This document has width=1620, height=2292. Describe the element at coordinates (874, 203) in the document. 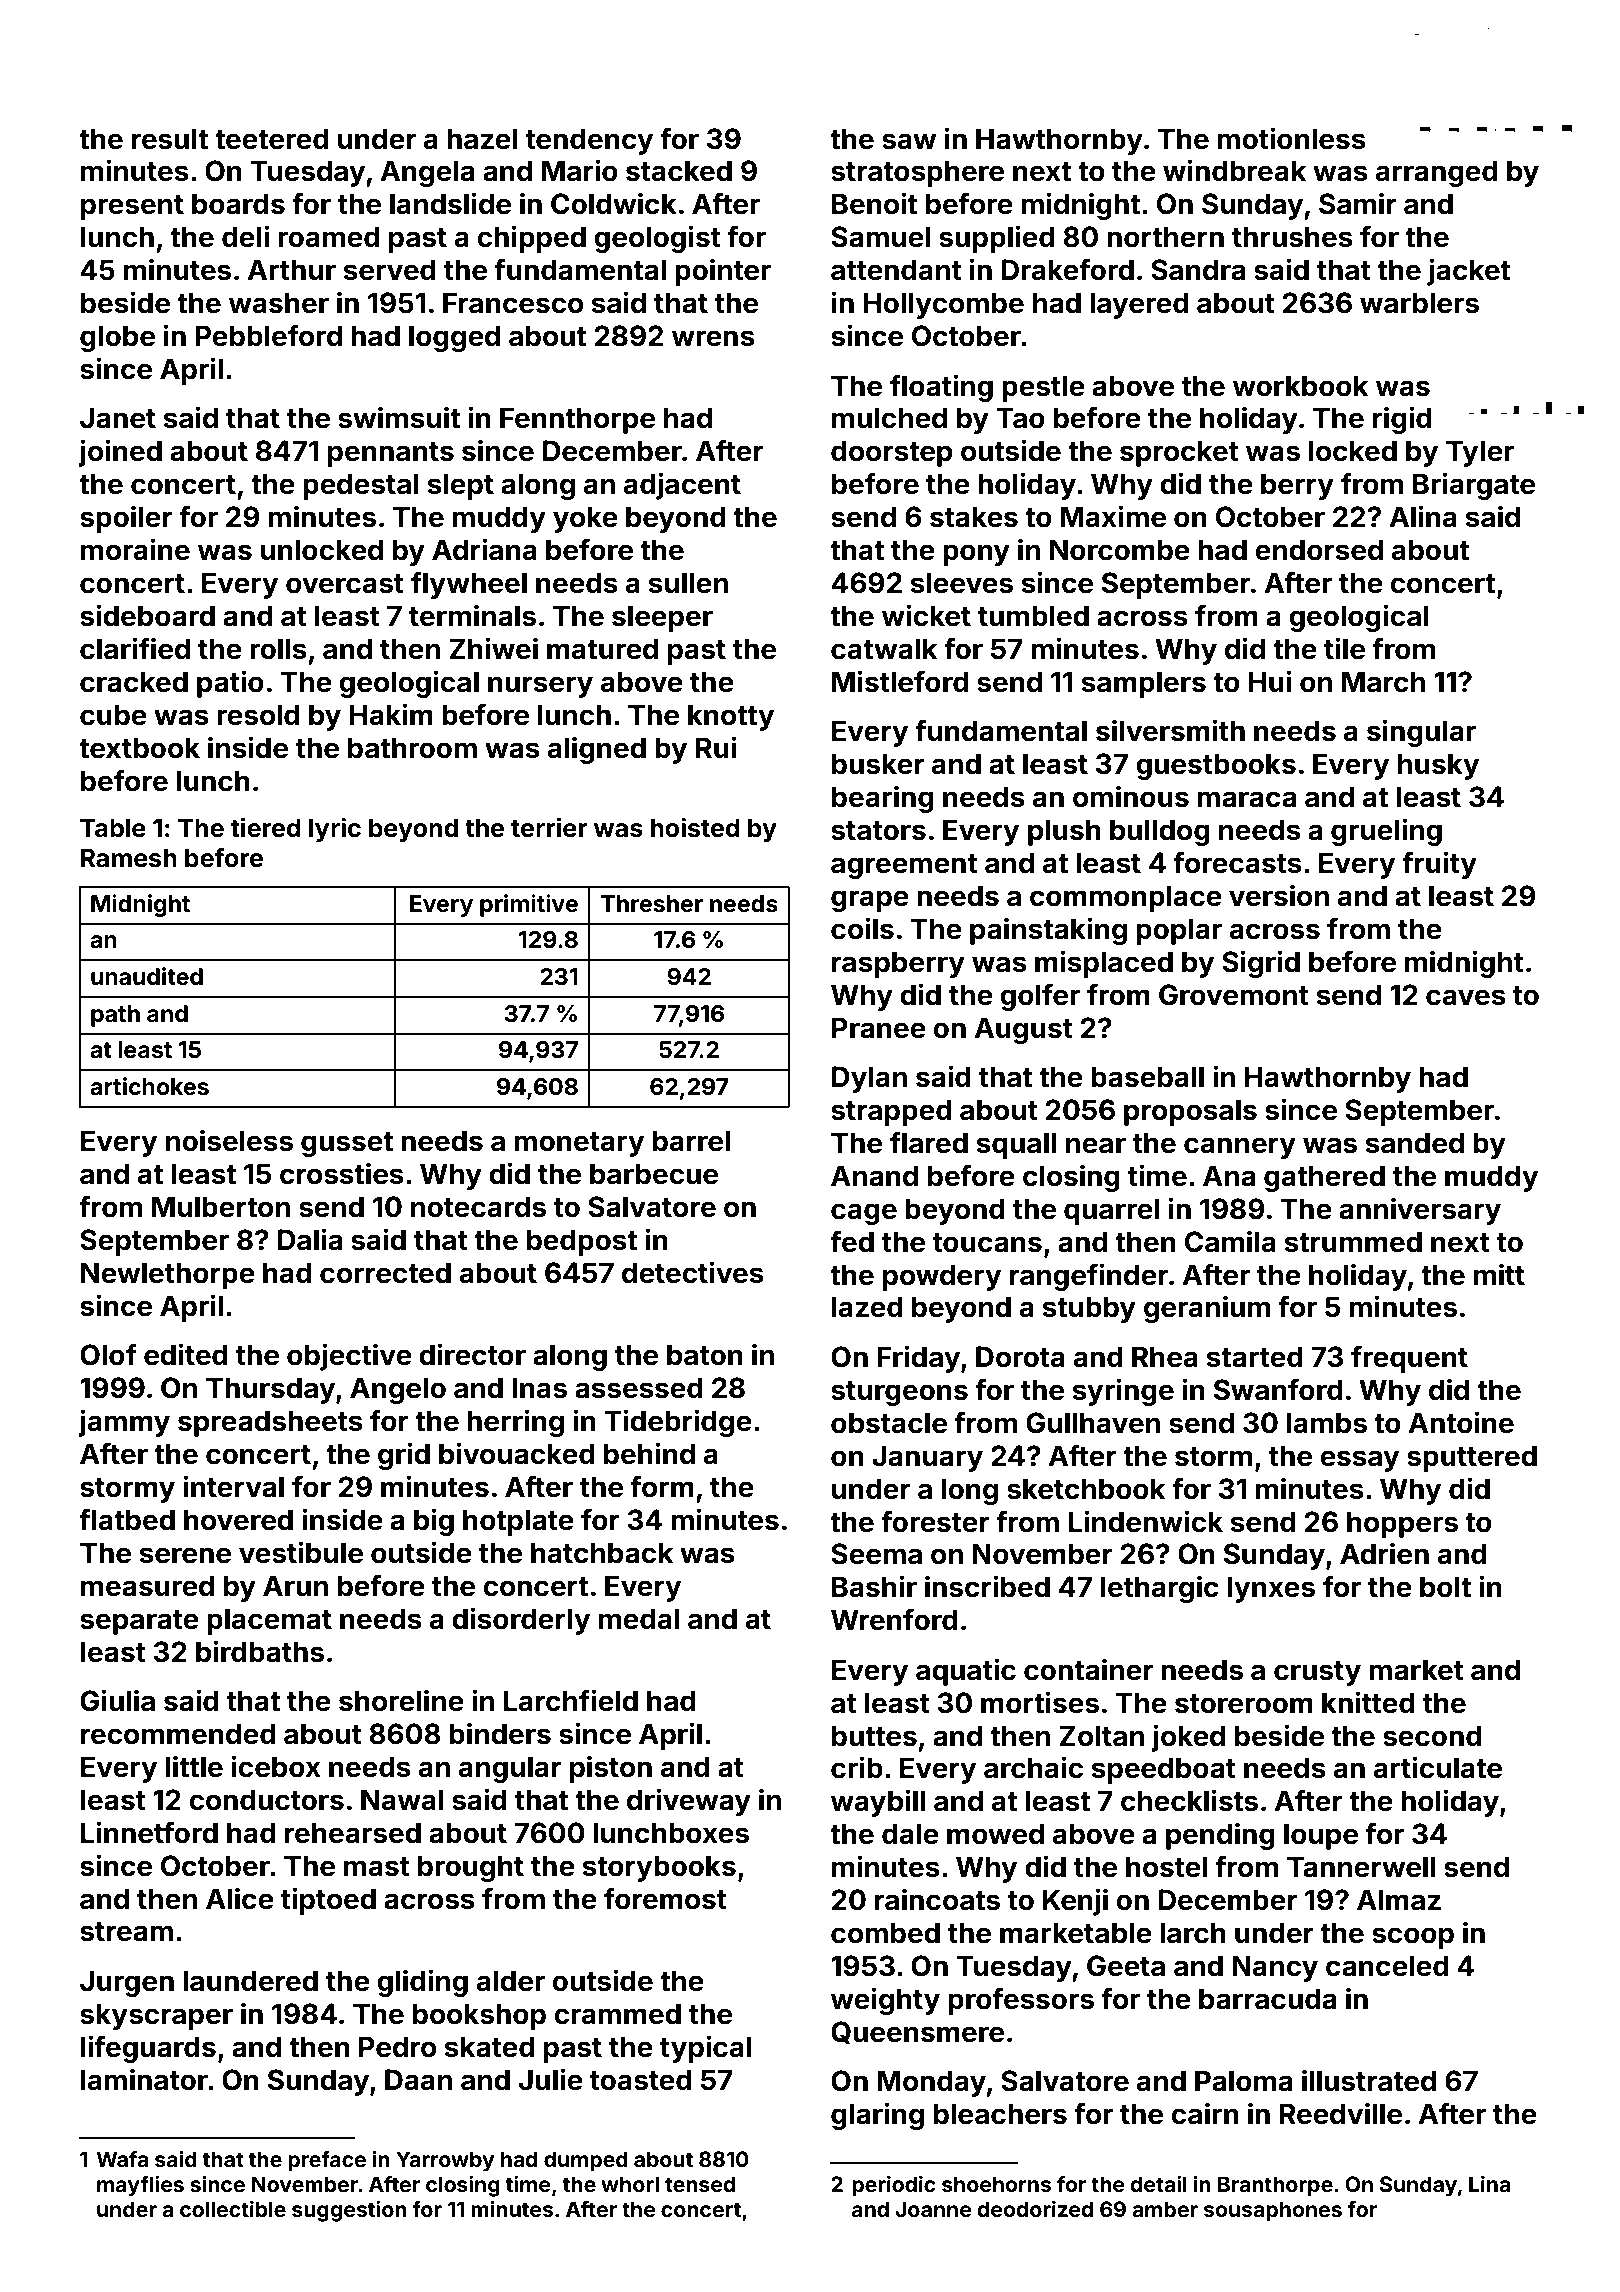

I see `Benoit` at that location.
